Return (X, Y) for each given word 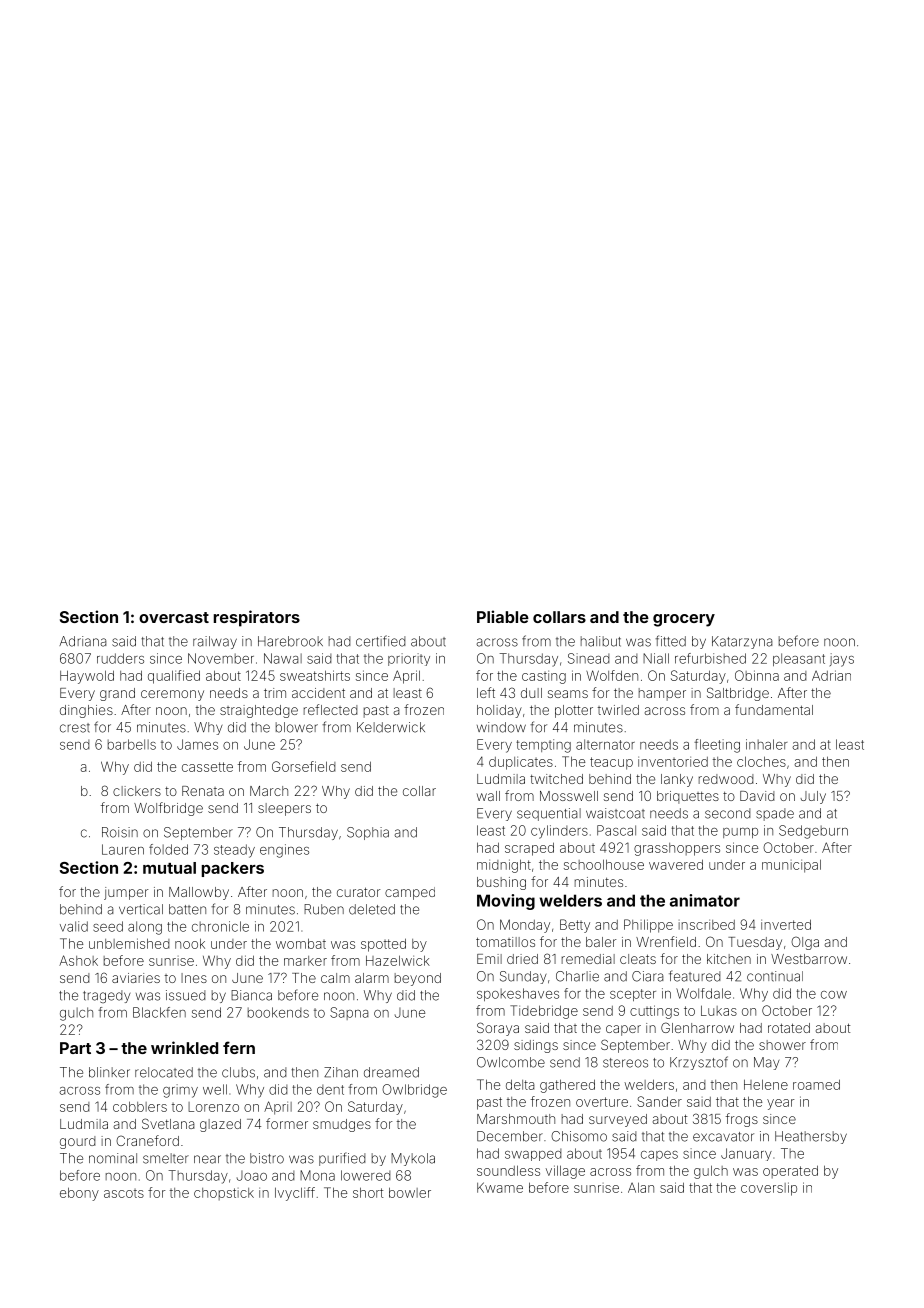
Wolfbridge (168, 809)
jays (842, 660)
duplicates (521, 763)
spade (775, 814)
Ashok (78, 960)
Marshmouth (516, 1119)
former (287, 1123)
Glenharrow (697, 1027)
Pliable (503, 616)
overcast (174, 617)
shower (782, 1045)
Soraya (498, 1029)
